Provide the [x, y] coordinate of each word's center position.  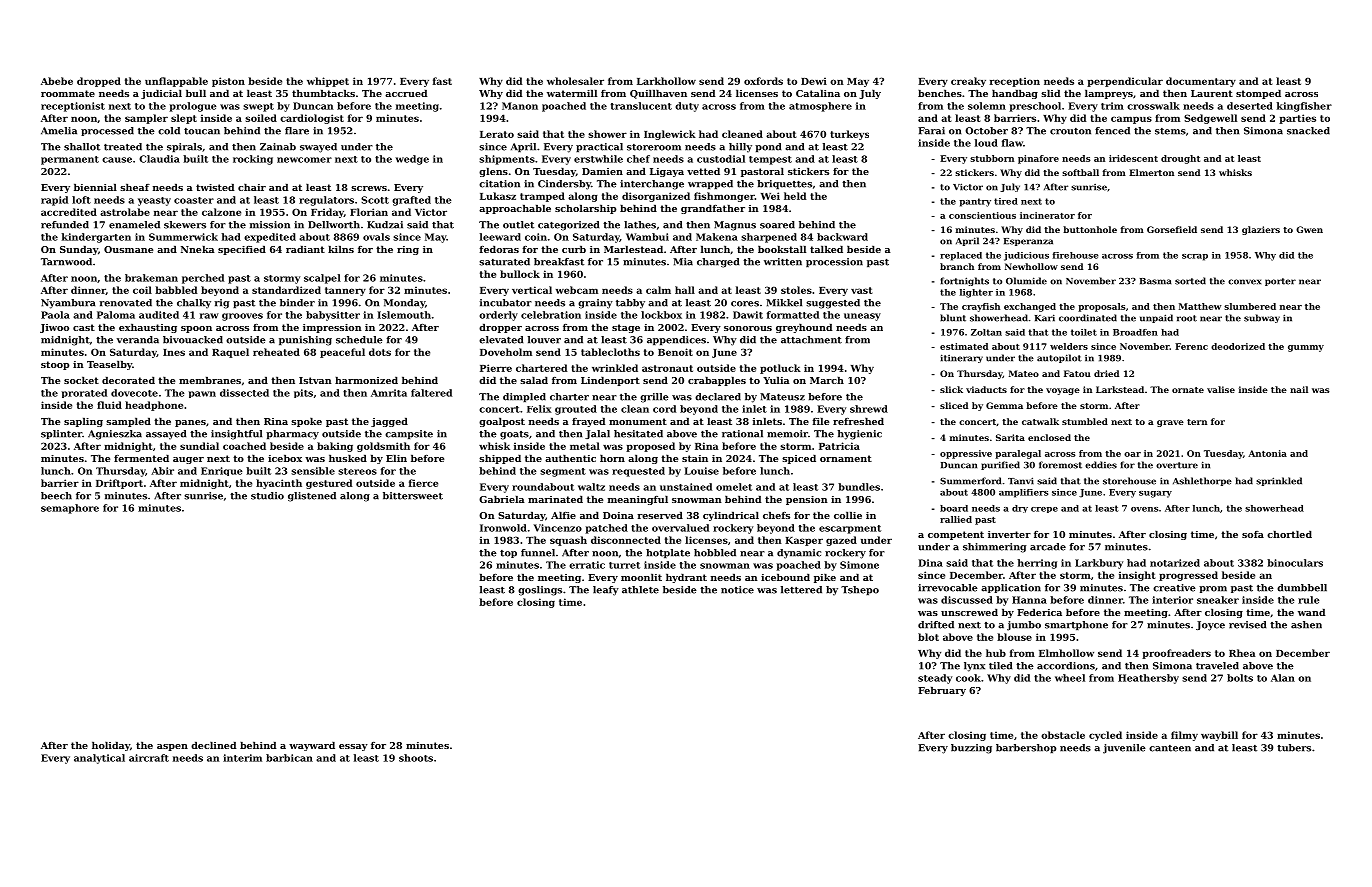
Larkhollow [666, 81]
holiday [111, 746]
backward [842, 237]
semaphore [70, 509]
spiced [799, 459]
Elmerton [1151, 172]
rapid [54, 201]
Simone [859, 565]
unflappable [176, 82]
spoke [306, 422]
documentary [1201, 82]
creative [1174, 588]
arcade [1048, 547]
